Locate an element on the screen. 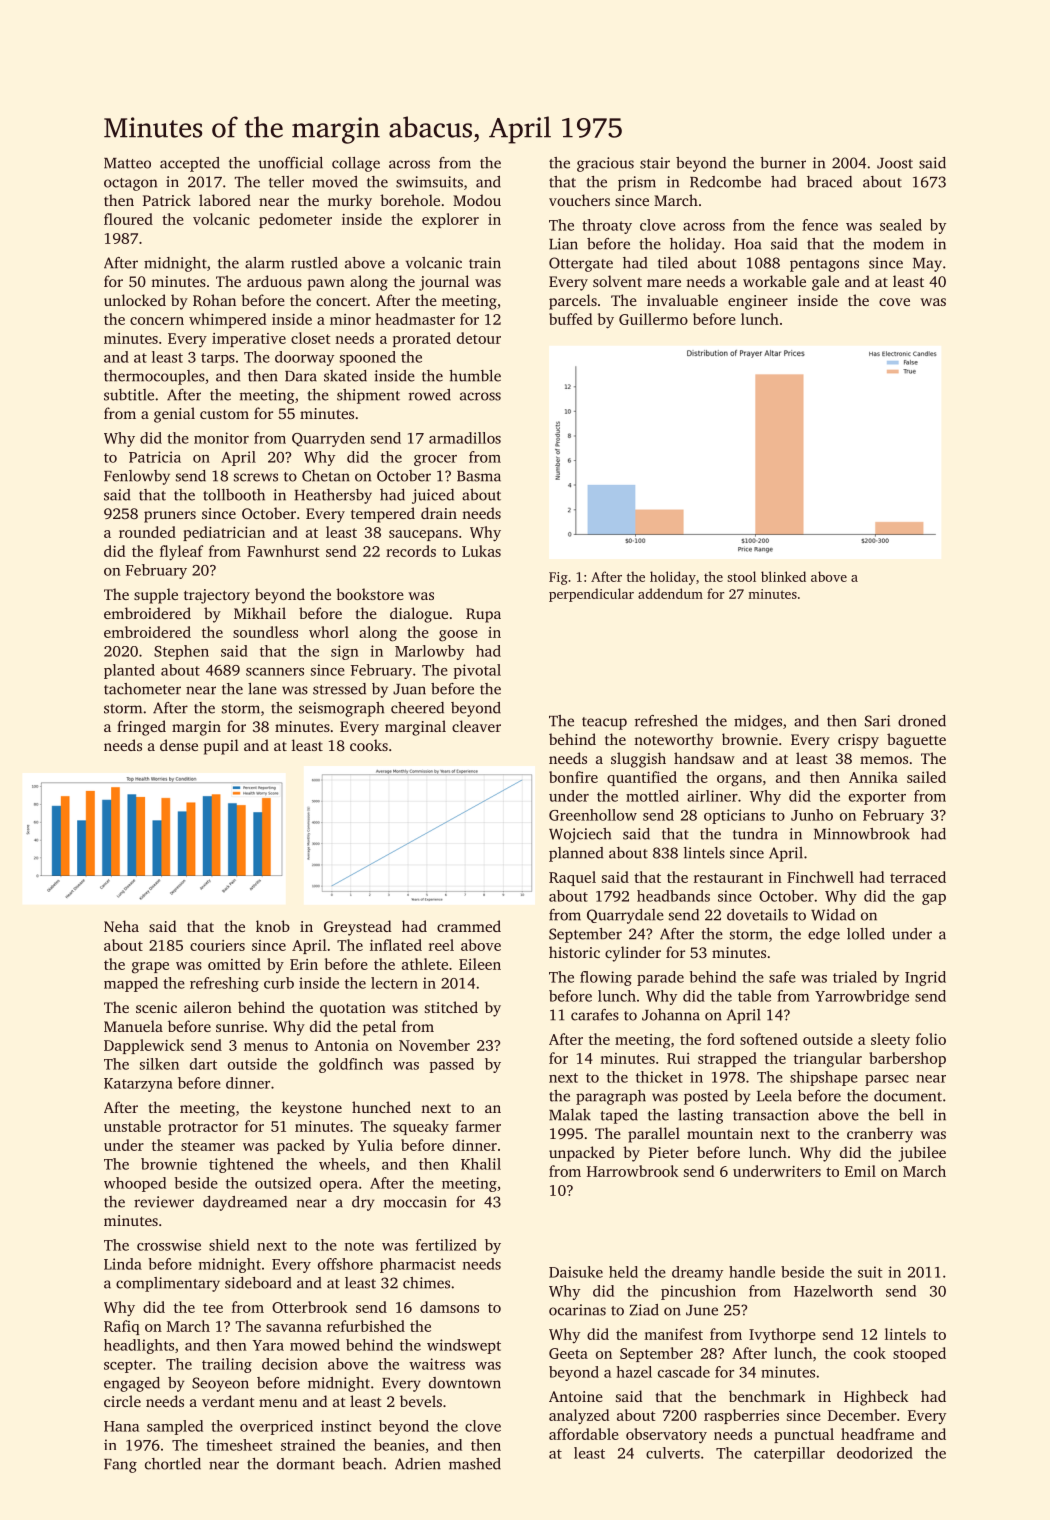  dense is located at coordinates (179, 745).
